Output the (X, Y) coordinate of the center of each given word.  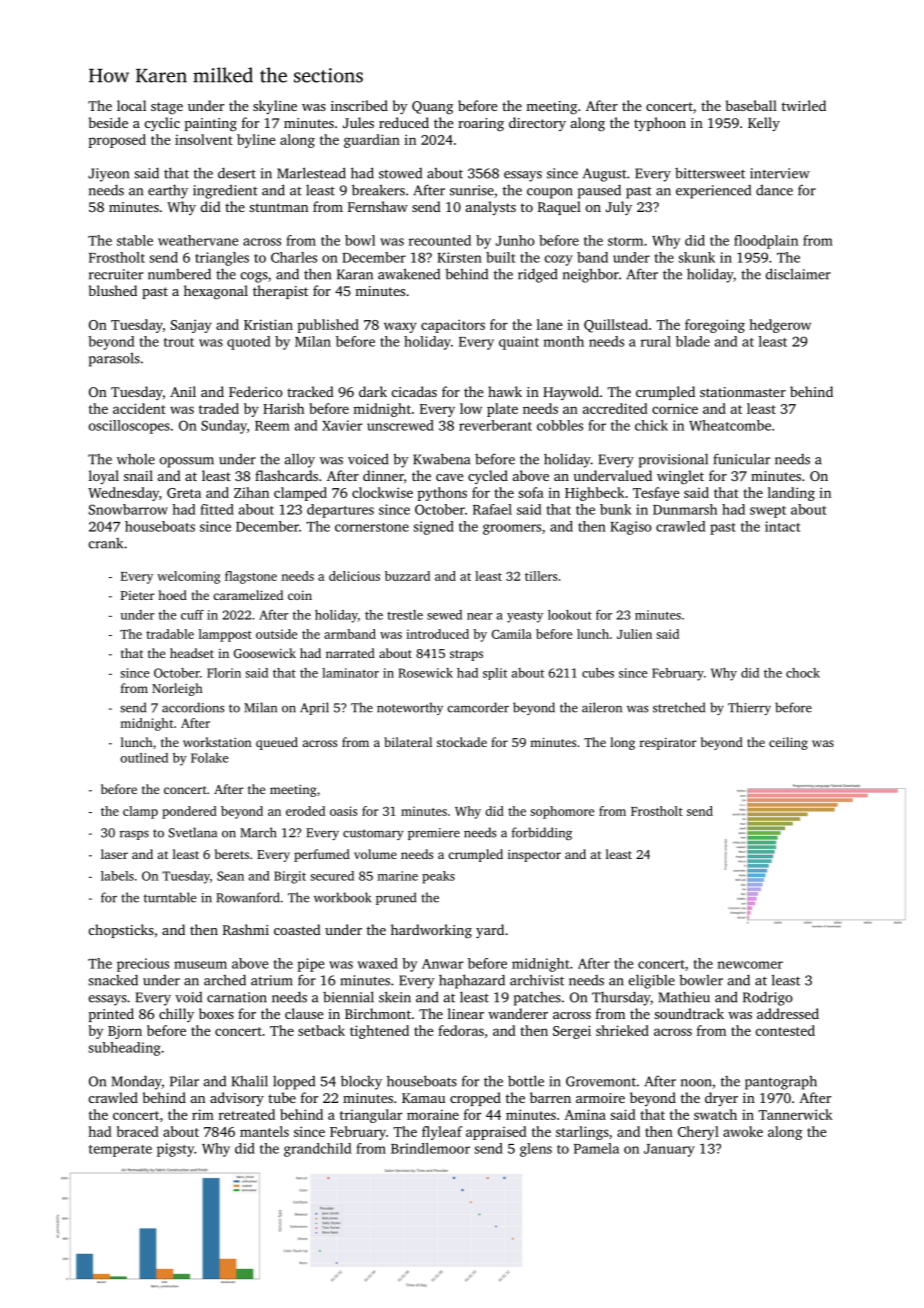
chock (803, 673)
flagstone (251, 577)
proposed (117, 141)
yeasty (525, 617)
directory (537, 124)
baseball (751, 105)
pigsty (175, 1150)
